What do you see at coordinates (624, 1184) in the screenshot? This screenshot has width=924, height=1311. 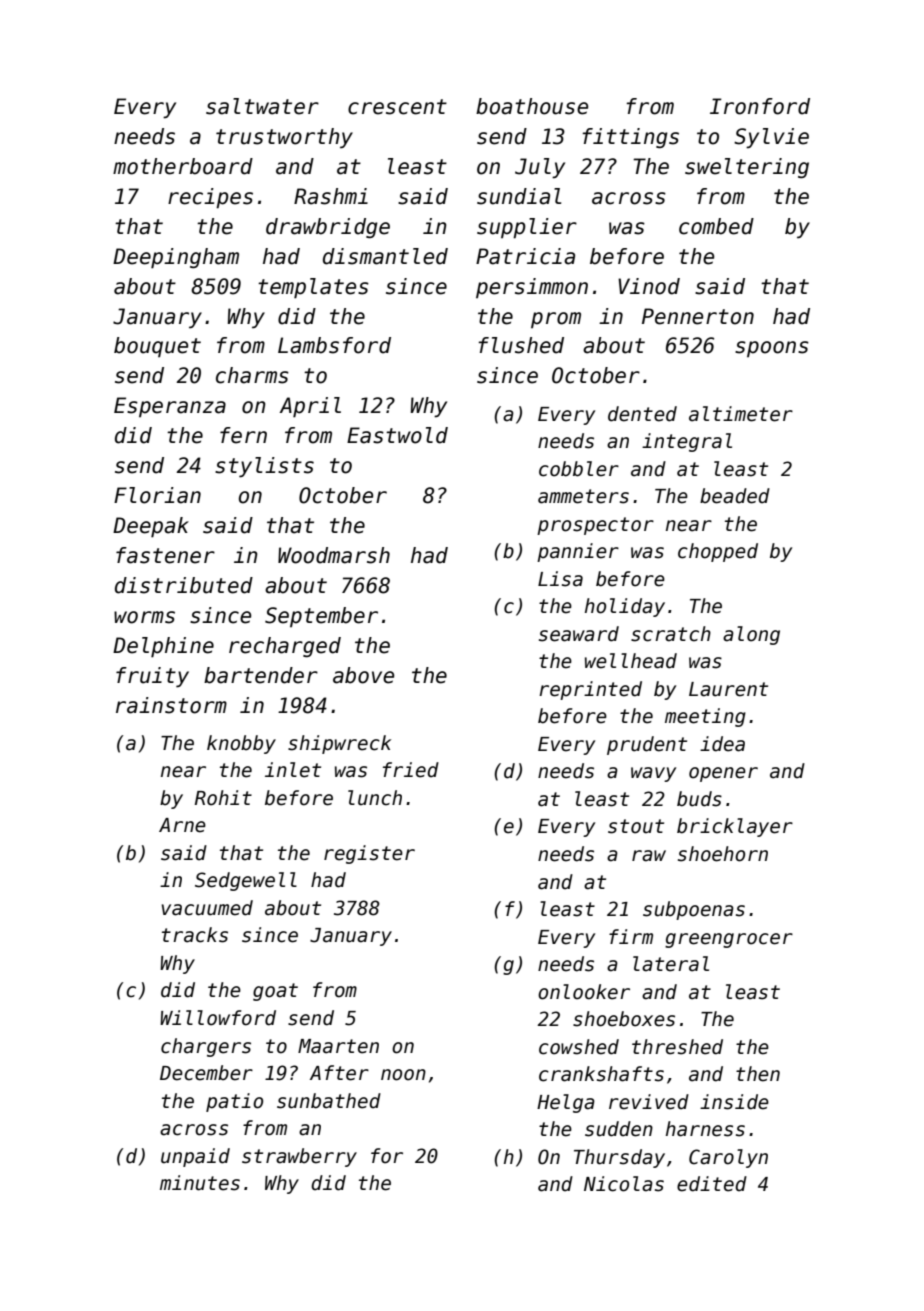 I see `Nicolas` at bounding box center [624, 1184].
